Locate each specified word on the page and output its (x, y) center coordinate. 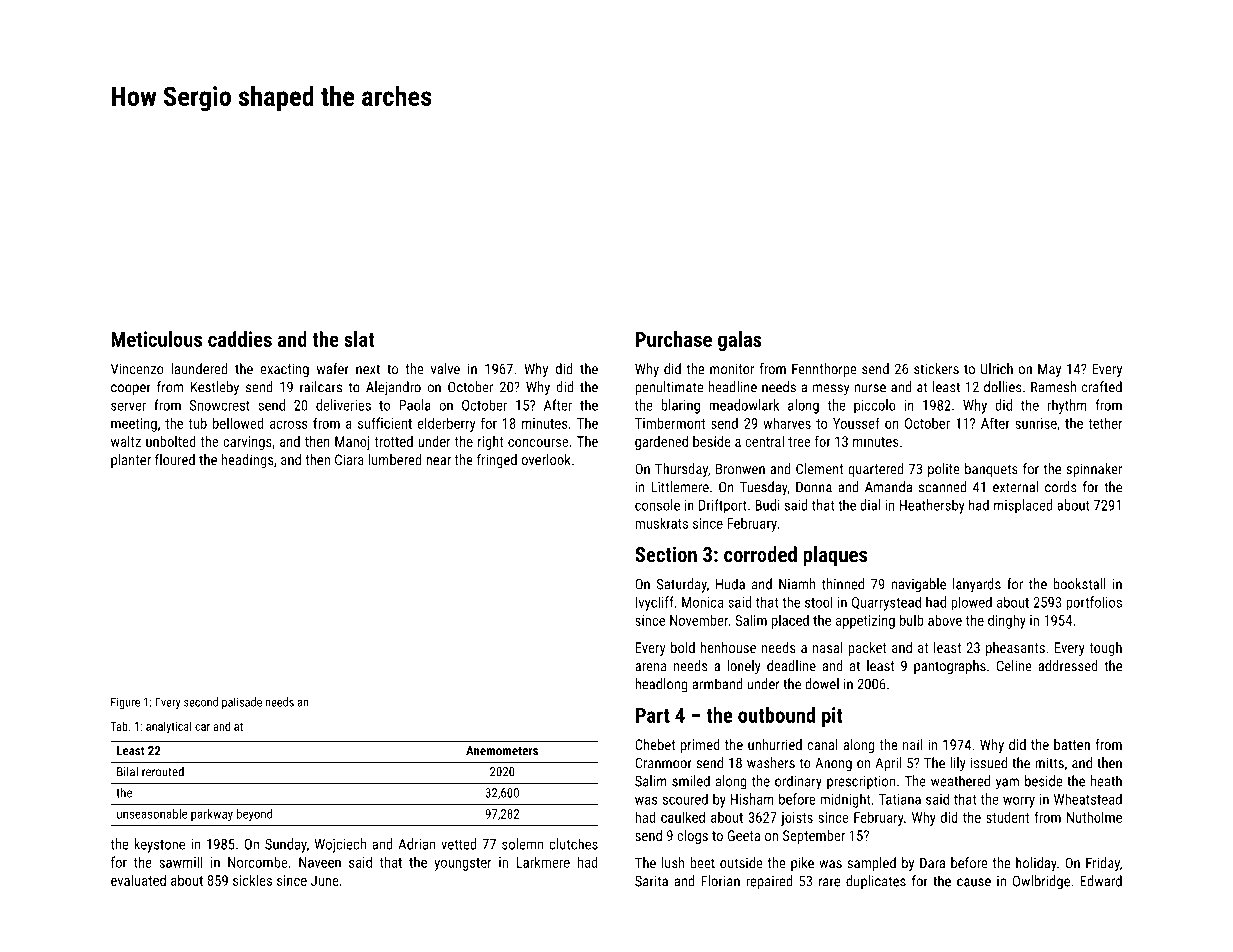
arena (651, 667)
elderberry (446, 424)
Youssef (856, 423)
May (1049, 370)
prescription (861, 783)
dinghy (1007, 621)
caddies (240, 339)
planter (131, 461)
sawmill (181, 862)
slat (359, 339)
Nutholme (1094, 817)
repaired (769, 882)
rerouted (163, 771)
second (201, 702)
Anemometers (502, 751)
